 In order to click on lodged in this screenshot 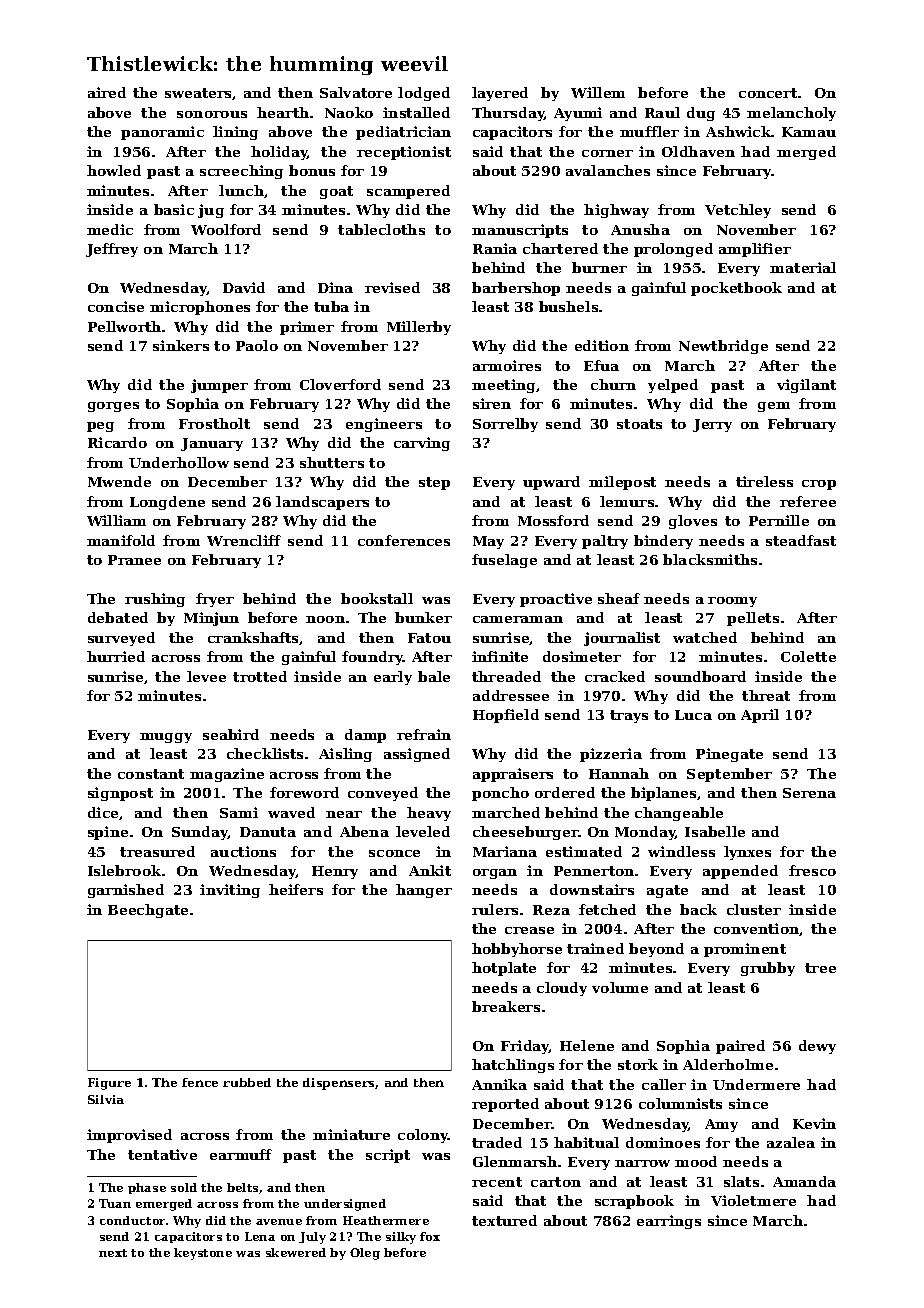, I will do `click(424, 94)`.
